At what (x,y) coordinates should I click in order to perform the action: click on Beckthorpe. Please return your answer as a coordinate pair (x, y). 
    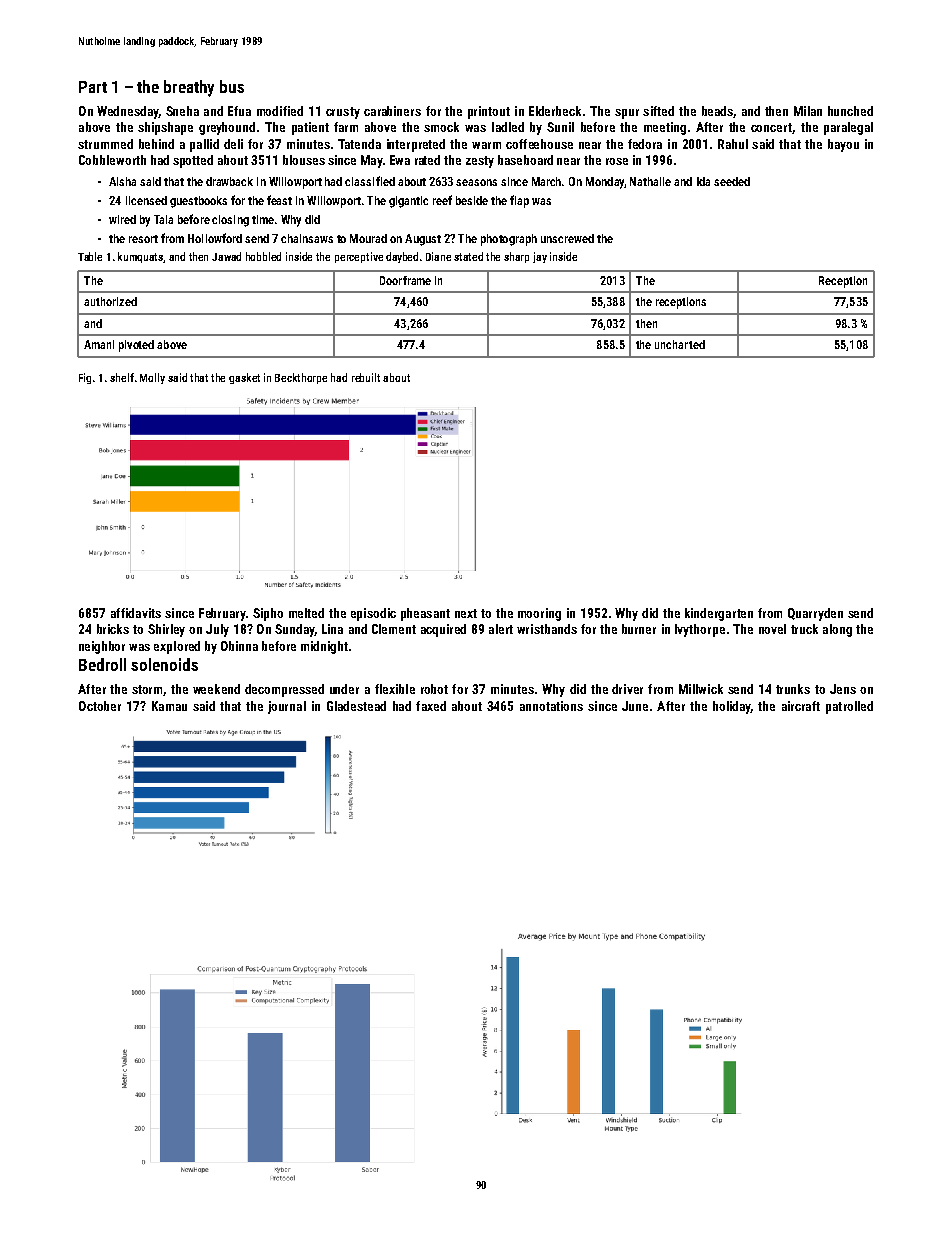
    Looking at the image, I should click on (301, 378).
